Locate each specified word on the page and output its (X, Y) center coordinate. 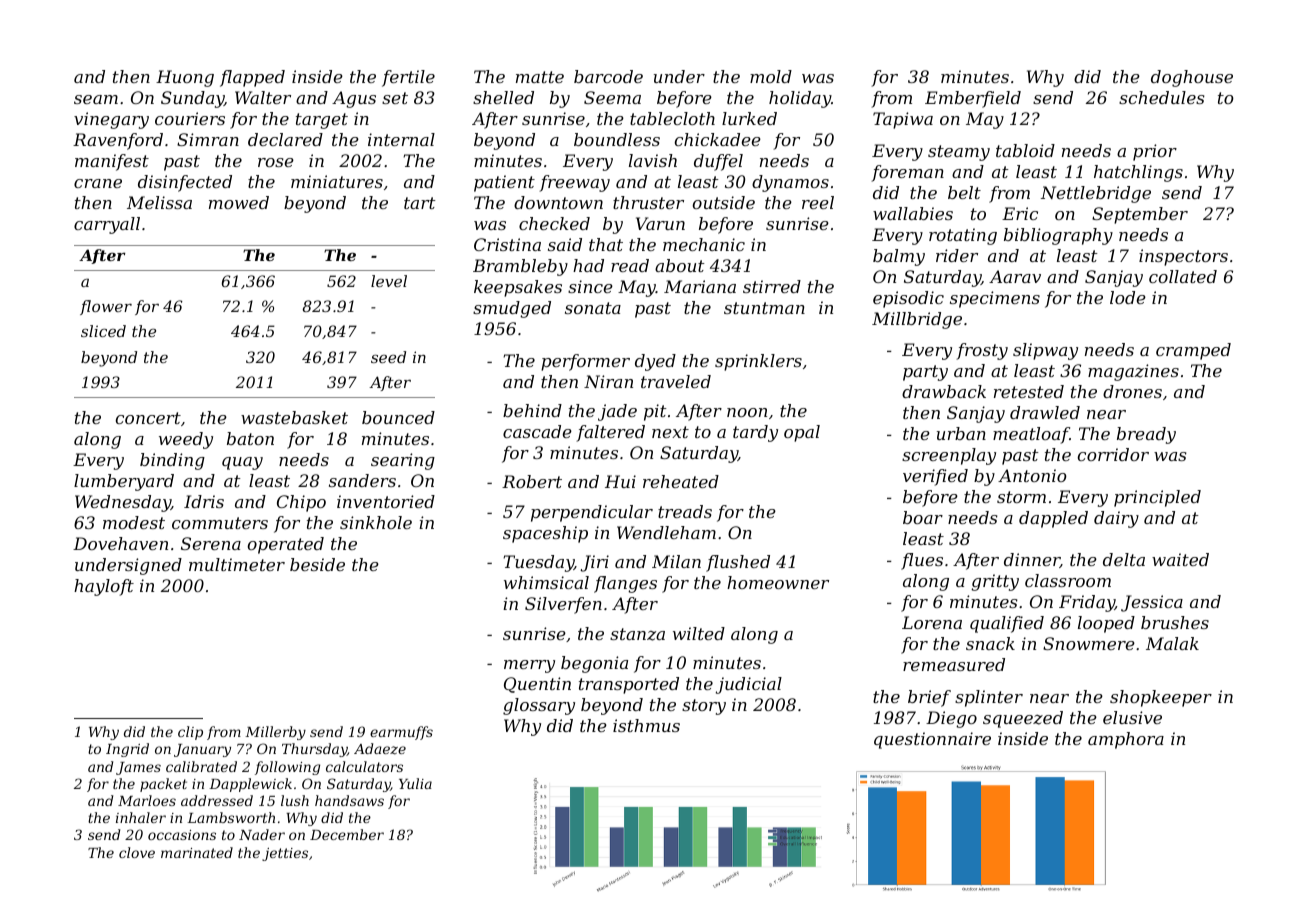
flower (106, 307)
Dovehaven (120, 543)
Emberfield (973, 99)
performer (585, 362)
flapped (252, 78)
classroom (1068, 580)
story (704, 707)
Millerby (275, 733)
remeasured (954, 664)
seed (388, 357)
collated (1183, 276)
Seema (612, 97)
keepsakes (518, 288)
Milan (676, 561)
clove (137, 852)
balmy (899, 257)
